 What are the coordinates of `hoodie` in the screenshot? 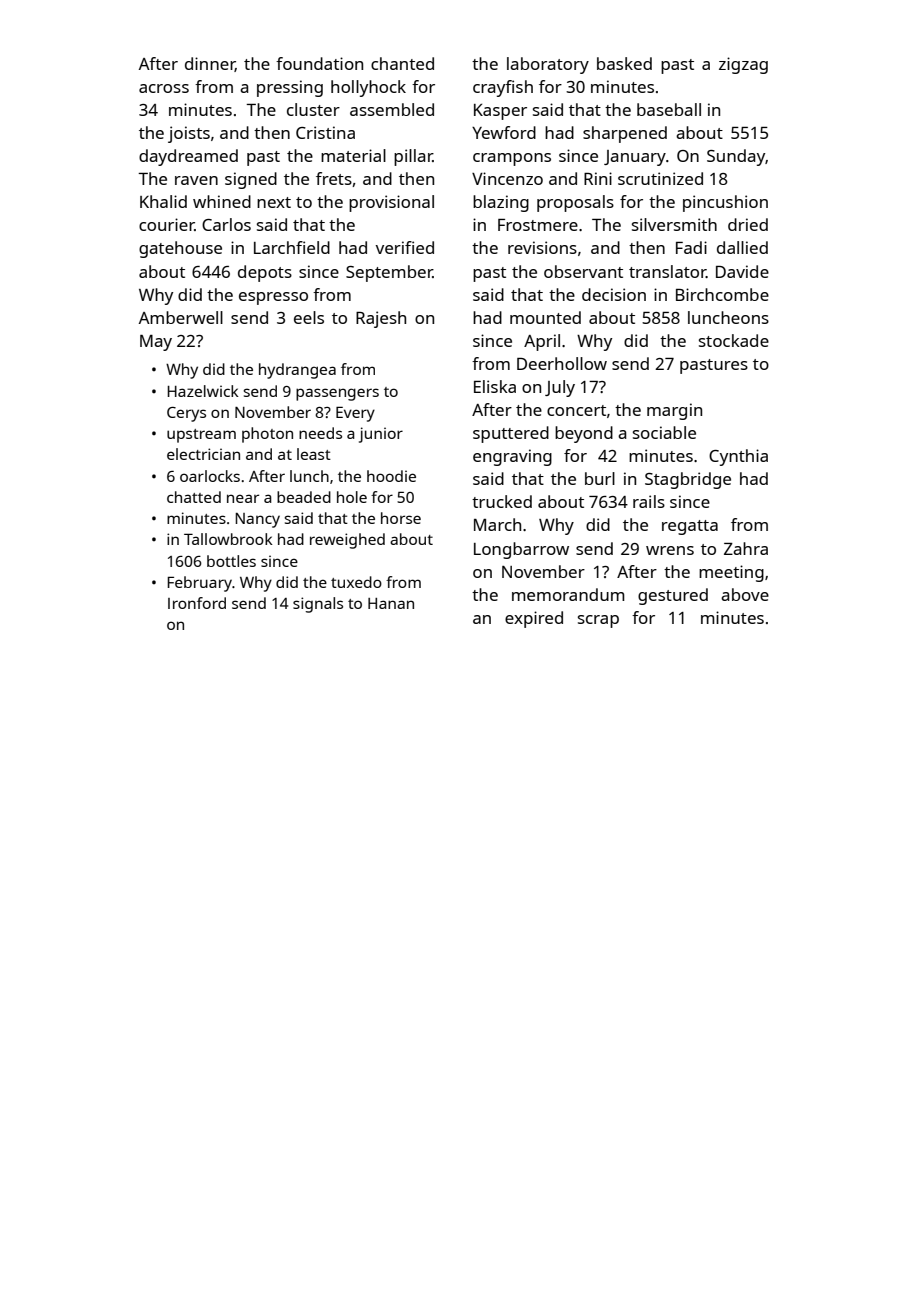 It's located at (391, 476).
